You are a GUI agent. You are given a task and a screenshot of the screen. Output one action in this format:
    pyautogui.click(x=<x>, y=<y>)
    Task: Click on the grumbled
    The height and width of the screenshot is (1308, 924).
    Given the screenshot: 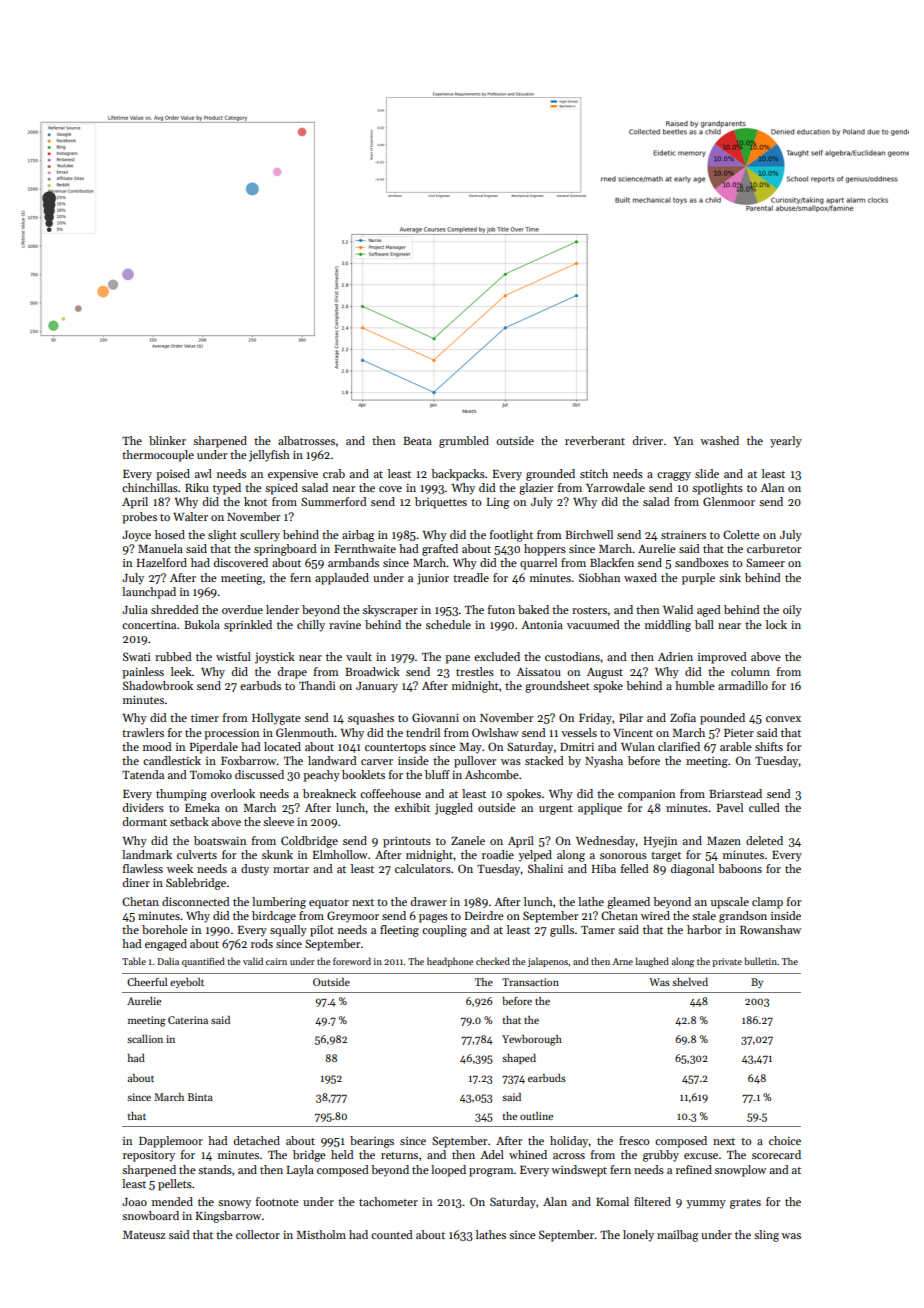 What is the action you would take?
    pyautogui.click(x=464, y=442)
